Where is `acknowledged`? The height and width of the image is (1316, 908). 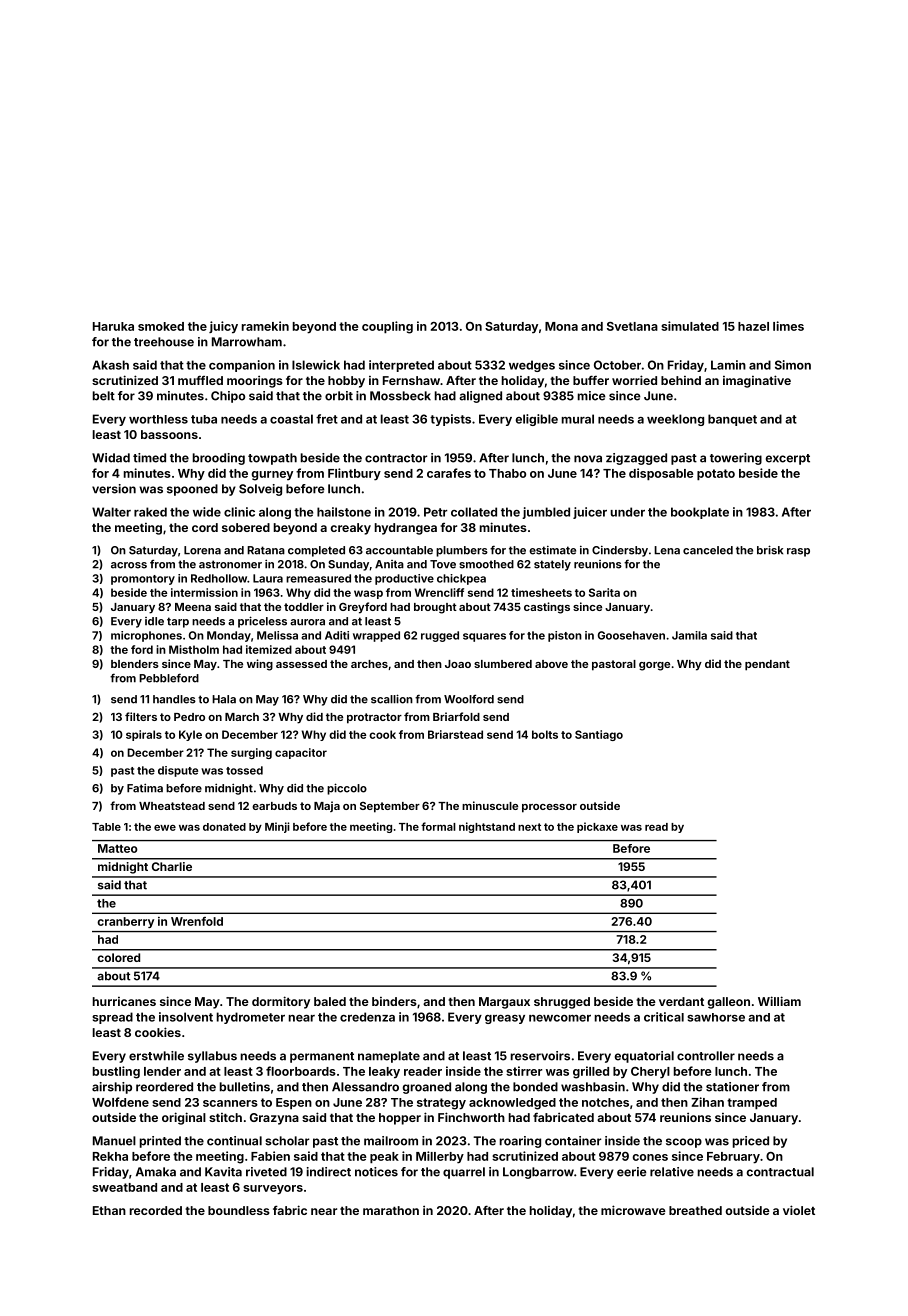
acknowledged is located at coordinates (512, 1104).
